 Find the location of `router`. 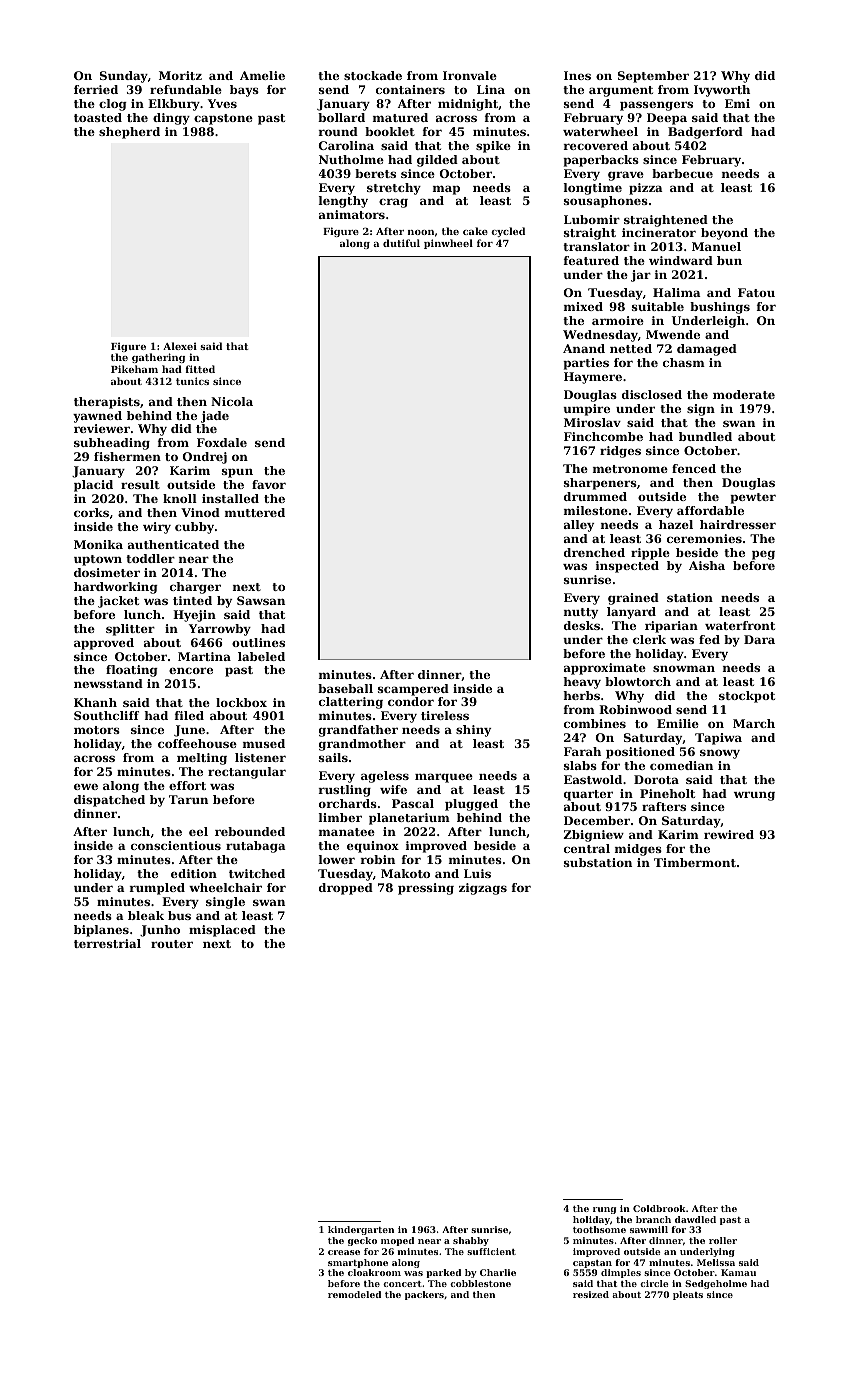

router is located at coordinates (172, 944).
